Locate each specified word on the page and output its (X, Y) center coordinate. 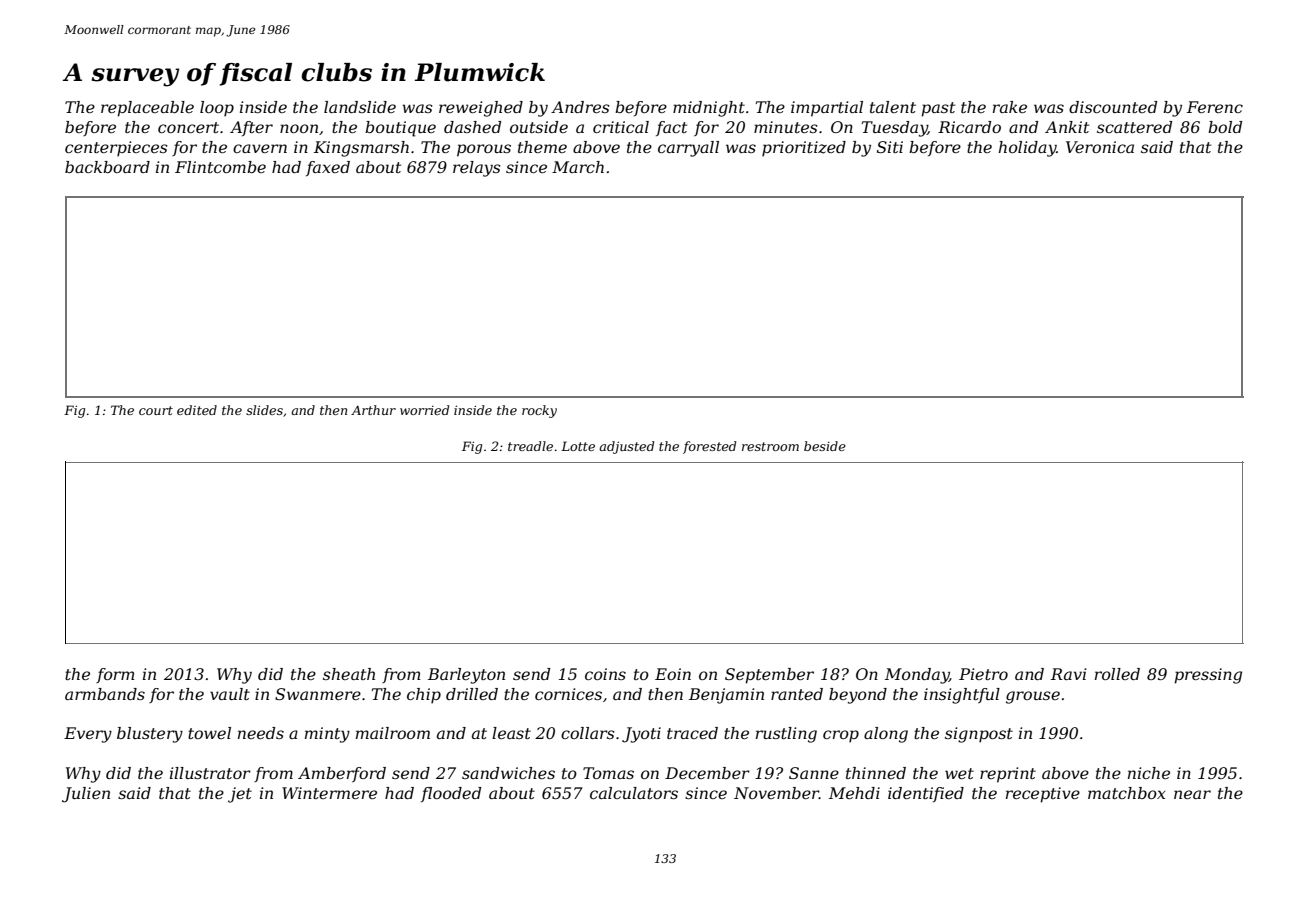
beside (825, 446)
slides (264, 410)
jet (240, 795)
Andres (580, 107)
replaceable (147, 109)
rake (1010, 107)
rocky (539, 411)
